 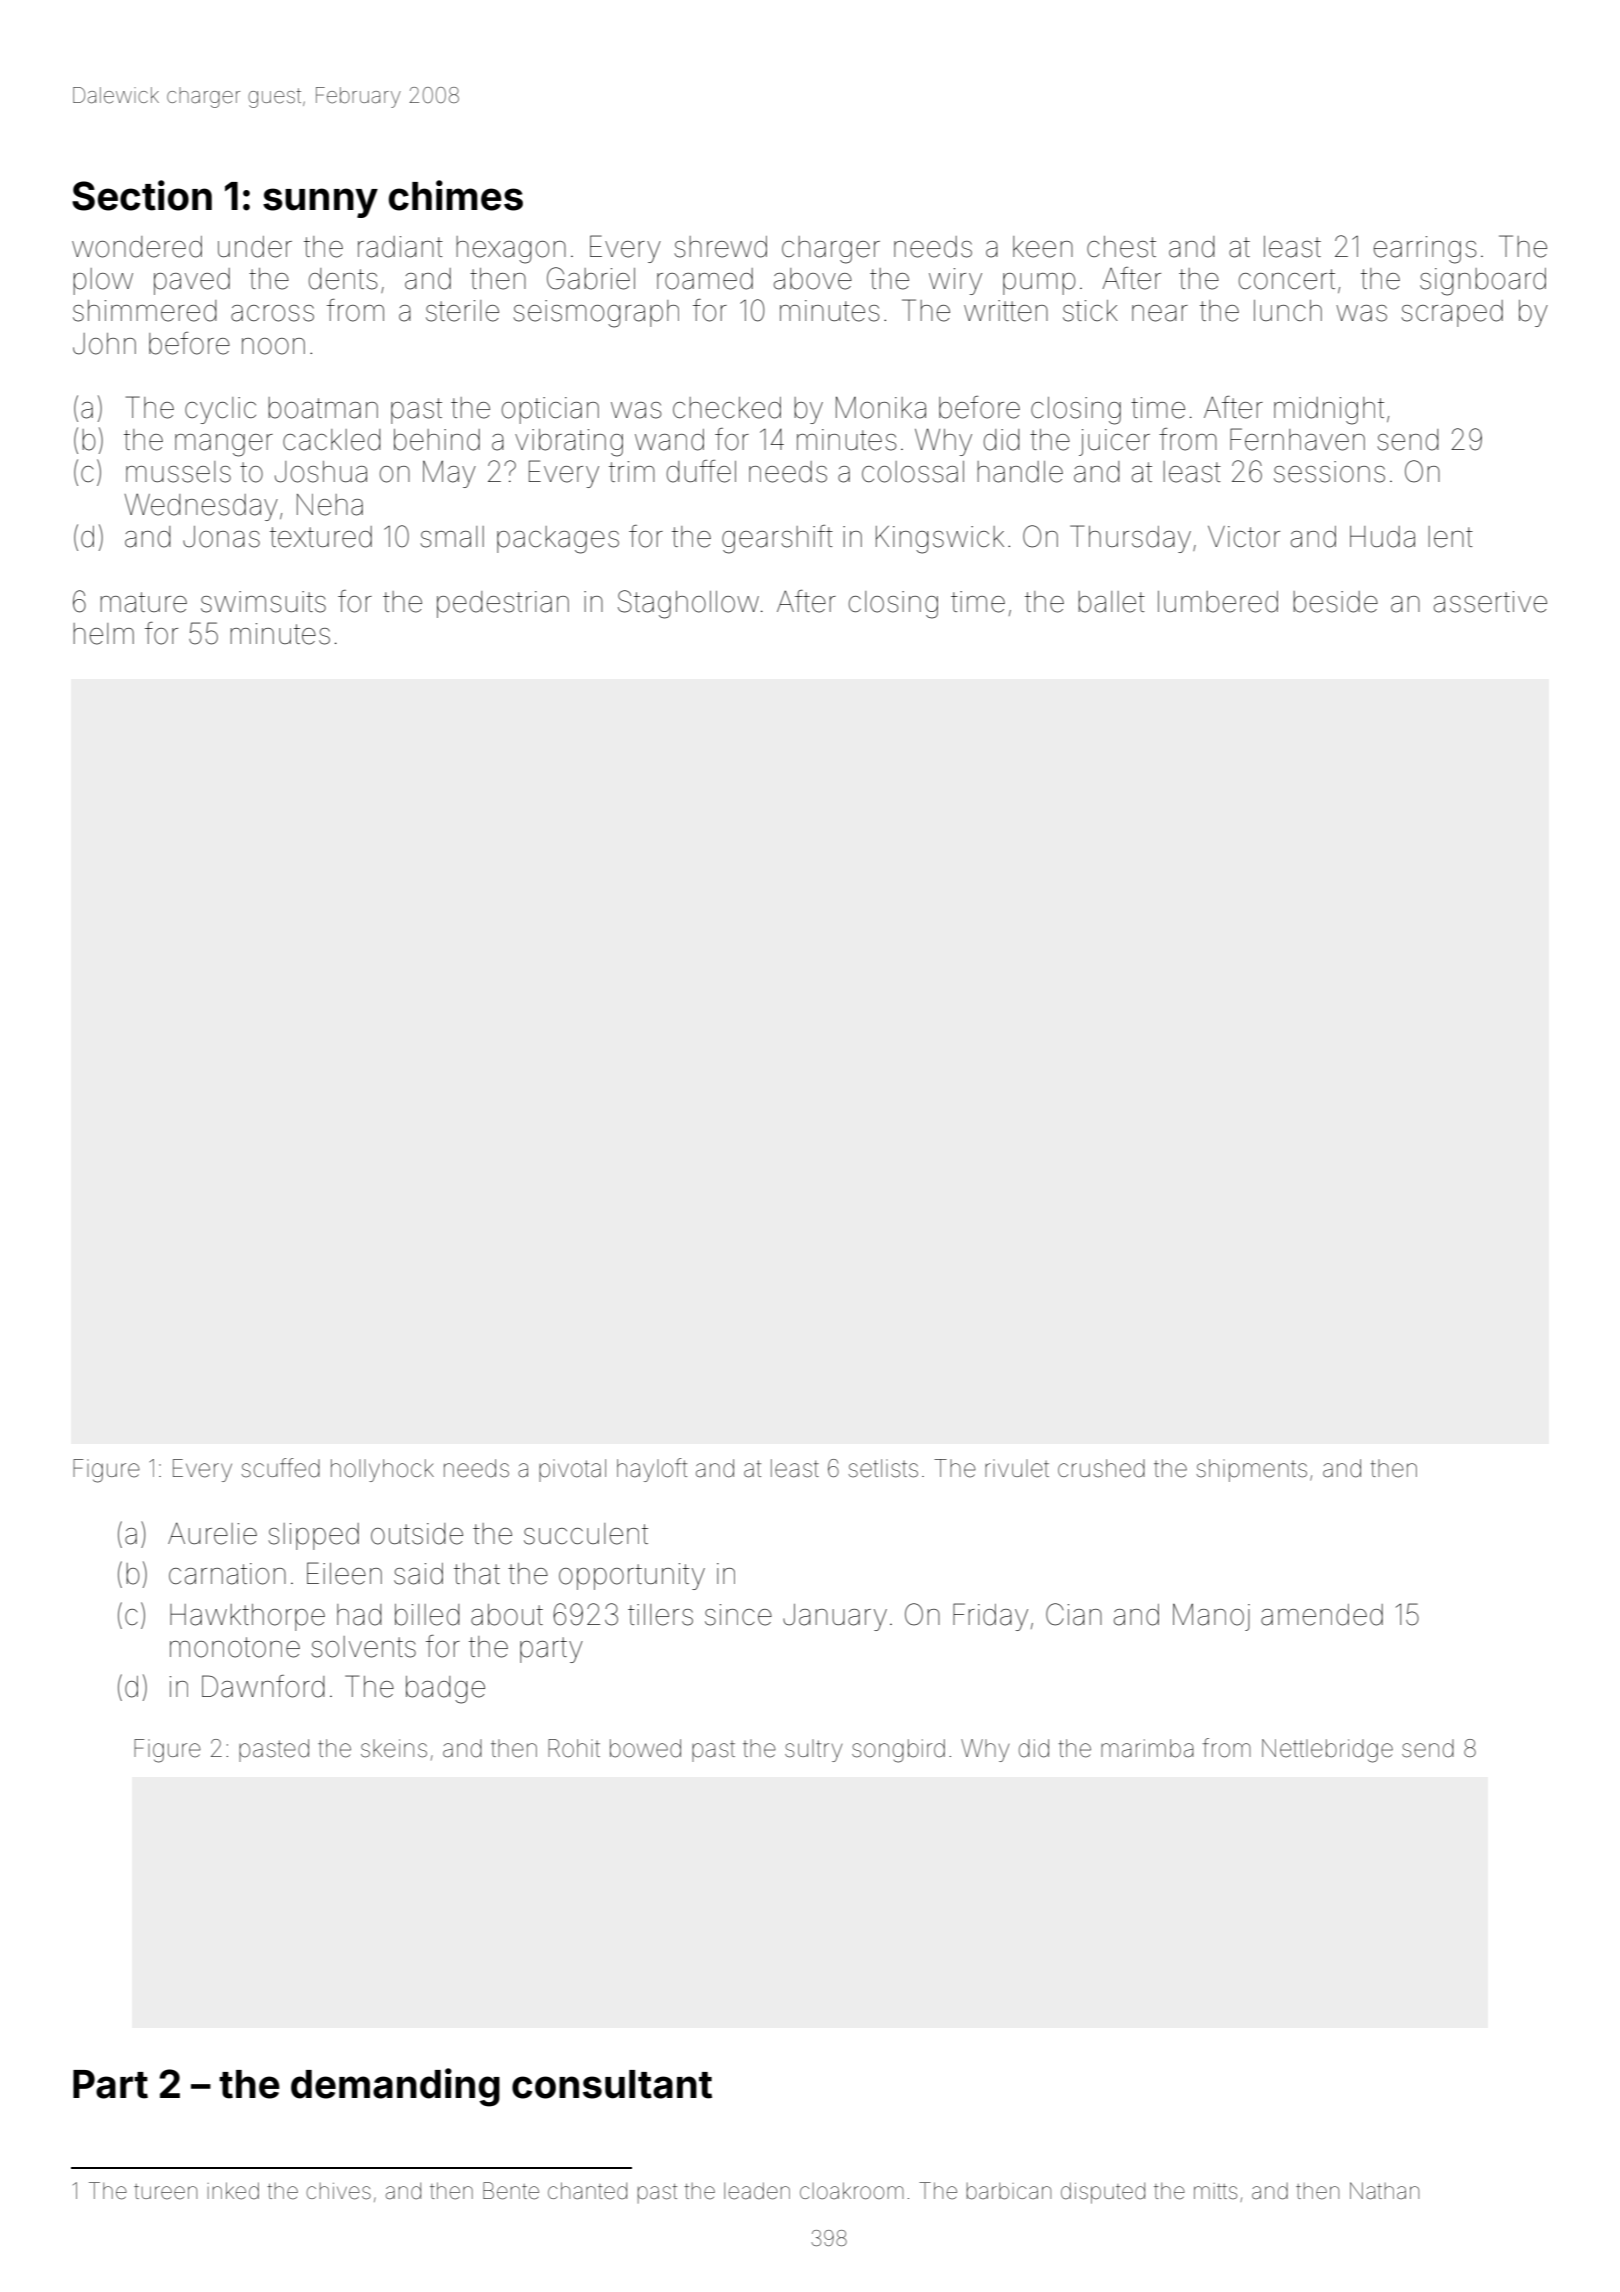 I want to click on skeins, so click(x=394, y=1748).
